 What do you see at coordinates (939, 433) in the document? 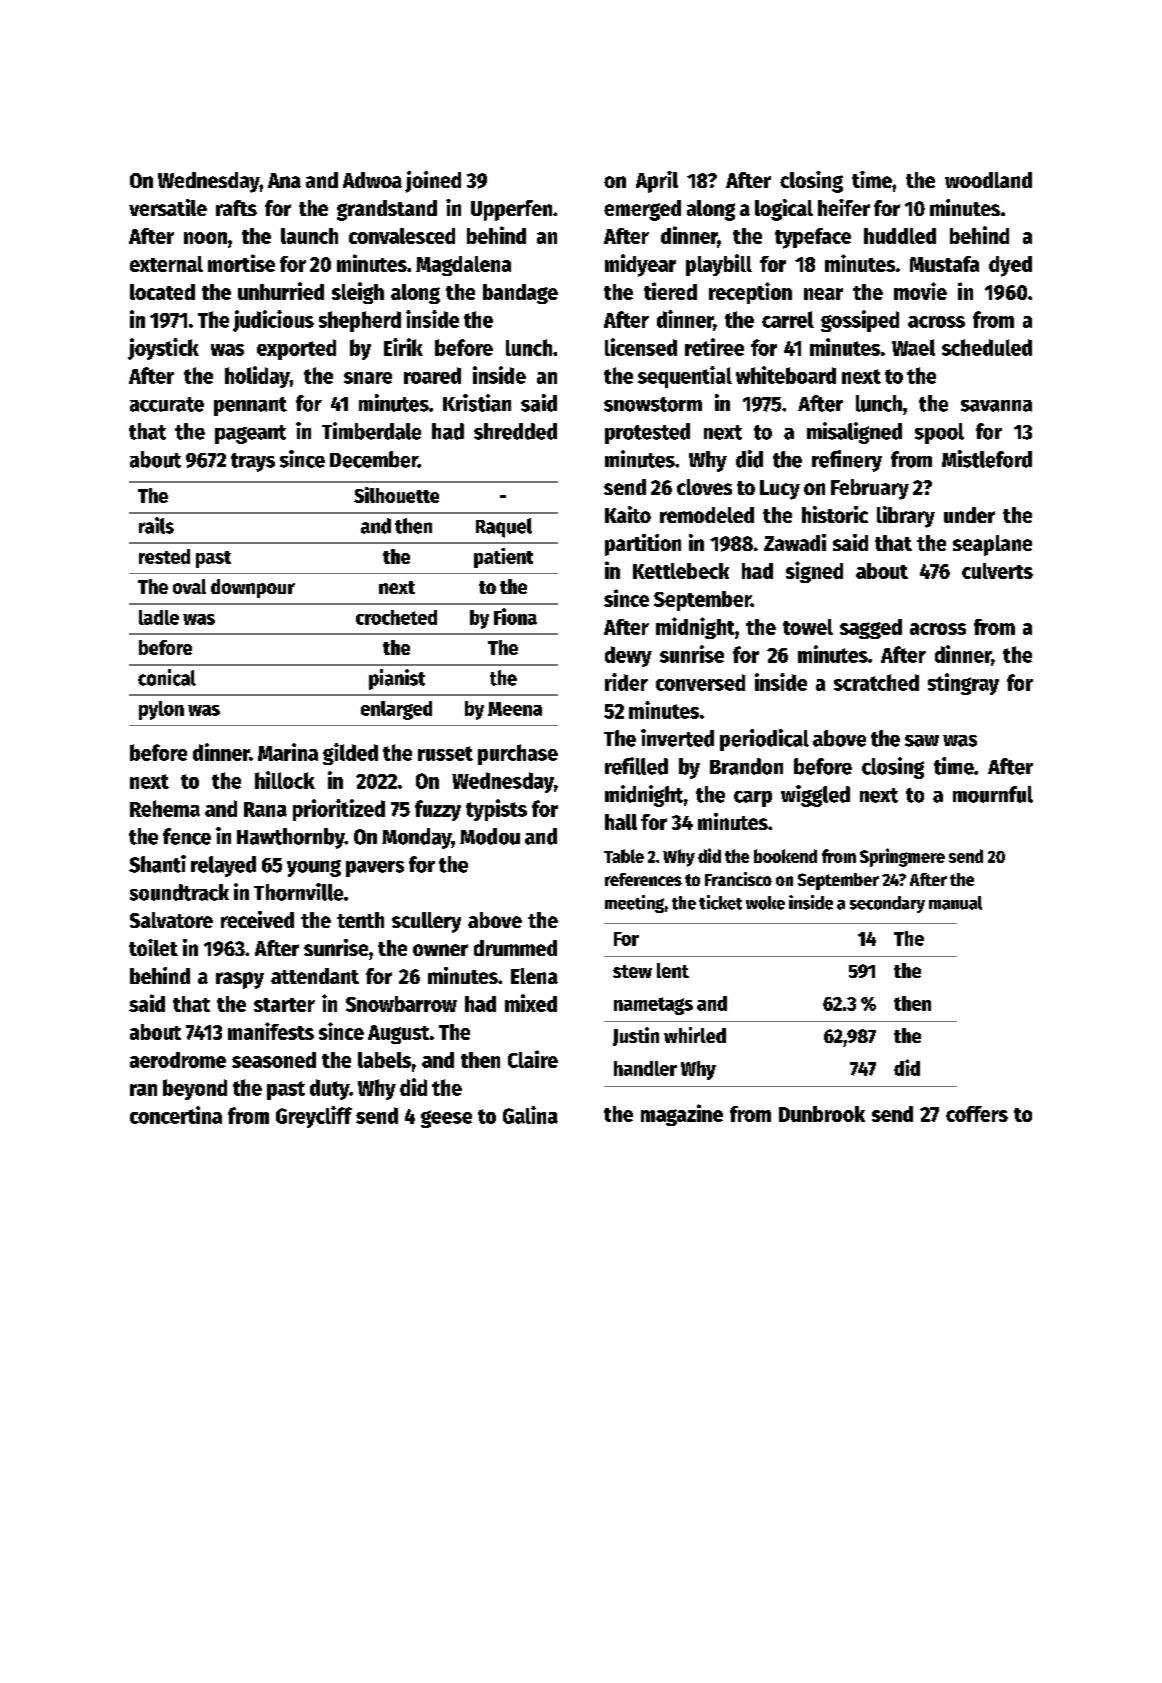
I see `spool` at bounding box center [939, 433].
